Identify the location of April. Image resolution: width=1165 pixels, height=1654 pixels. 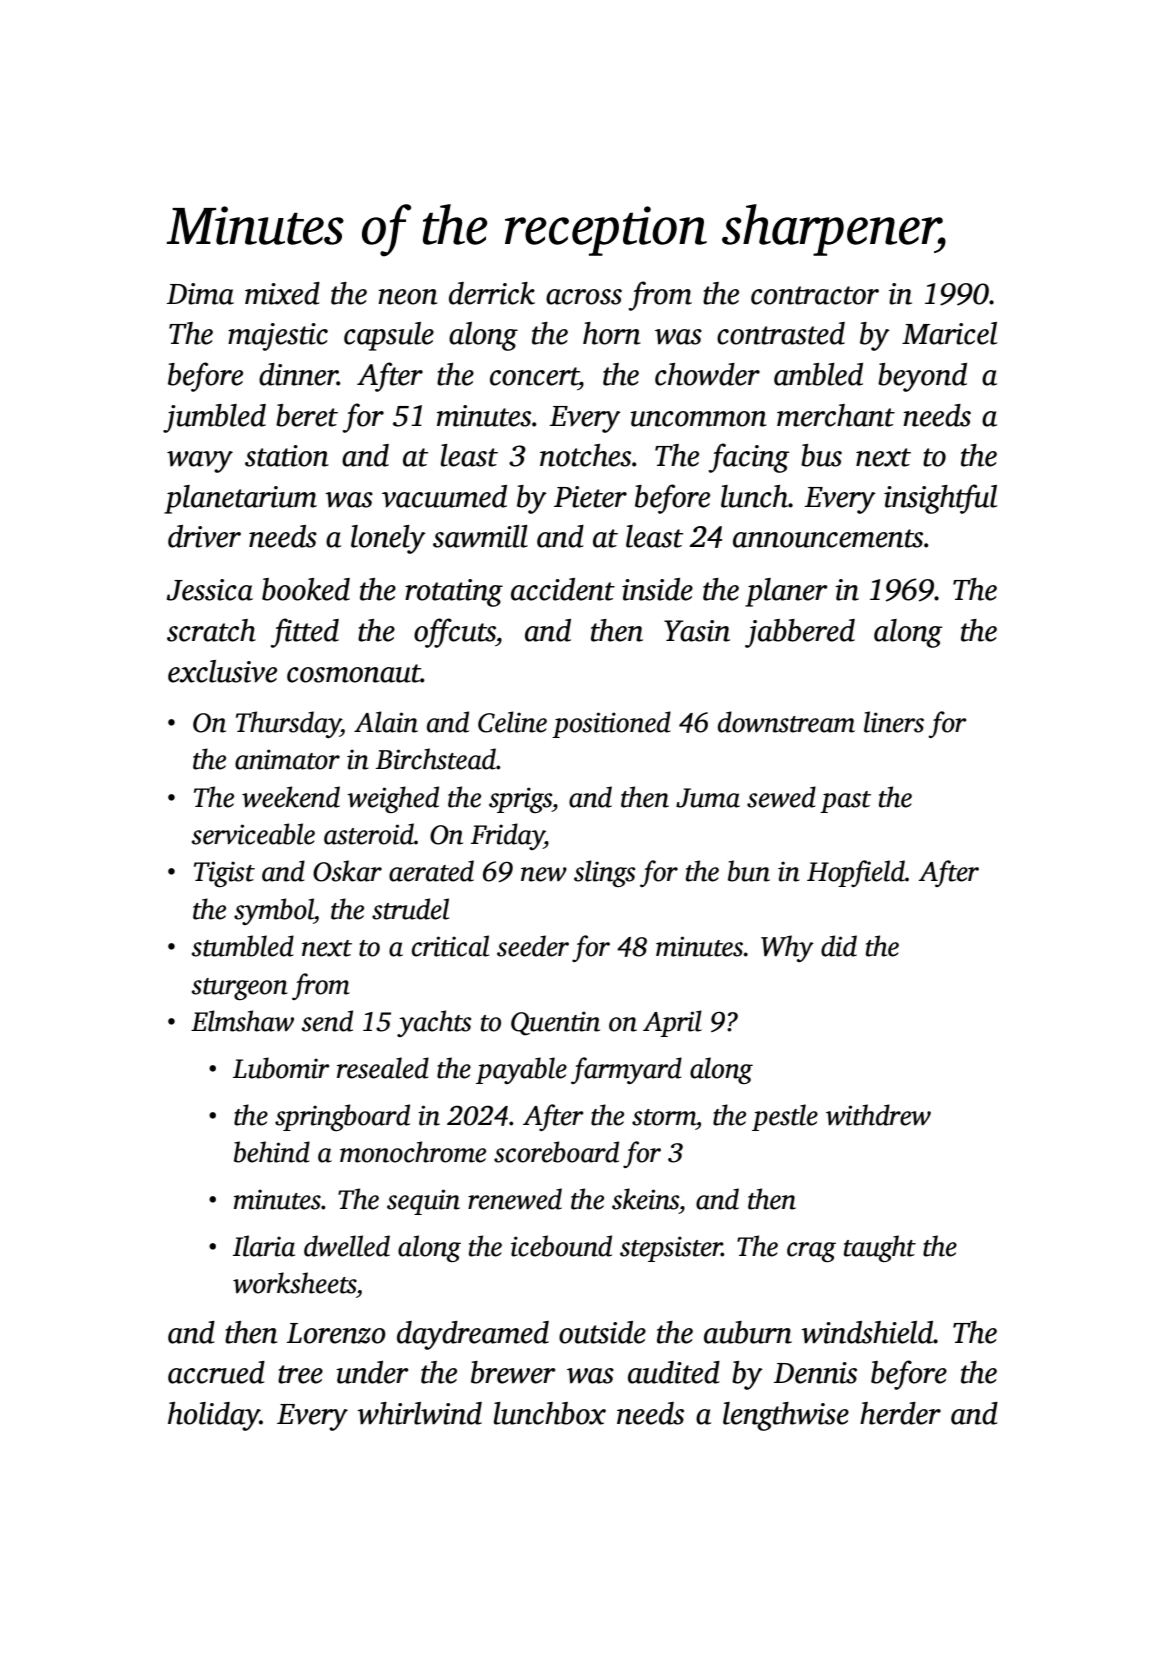
(672, 1023).
